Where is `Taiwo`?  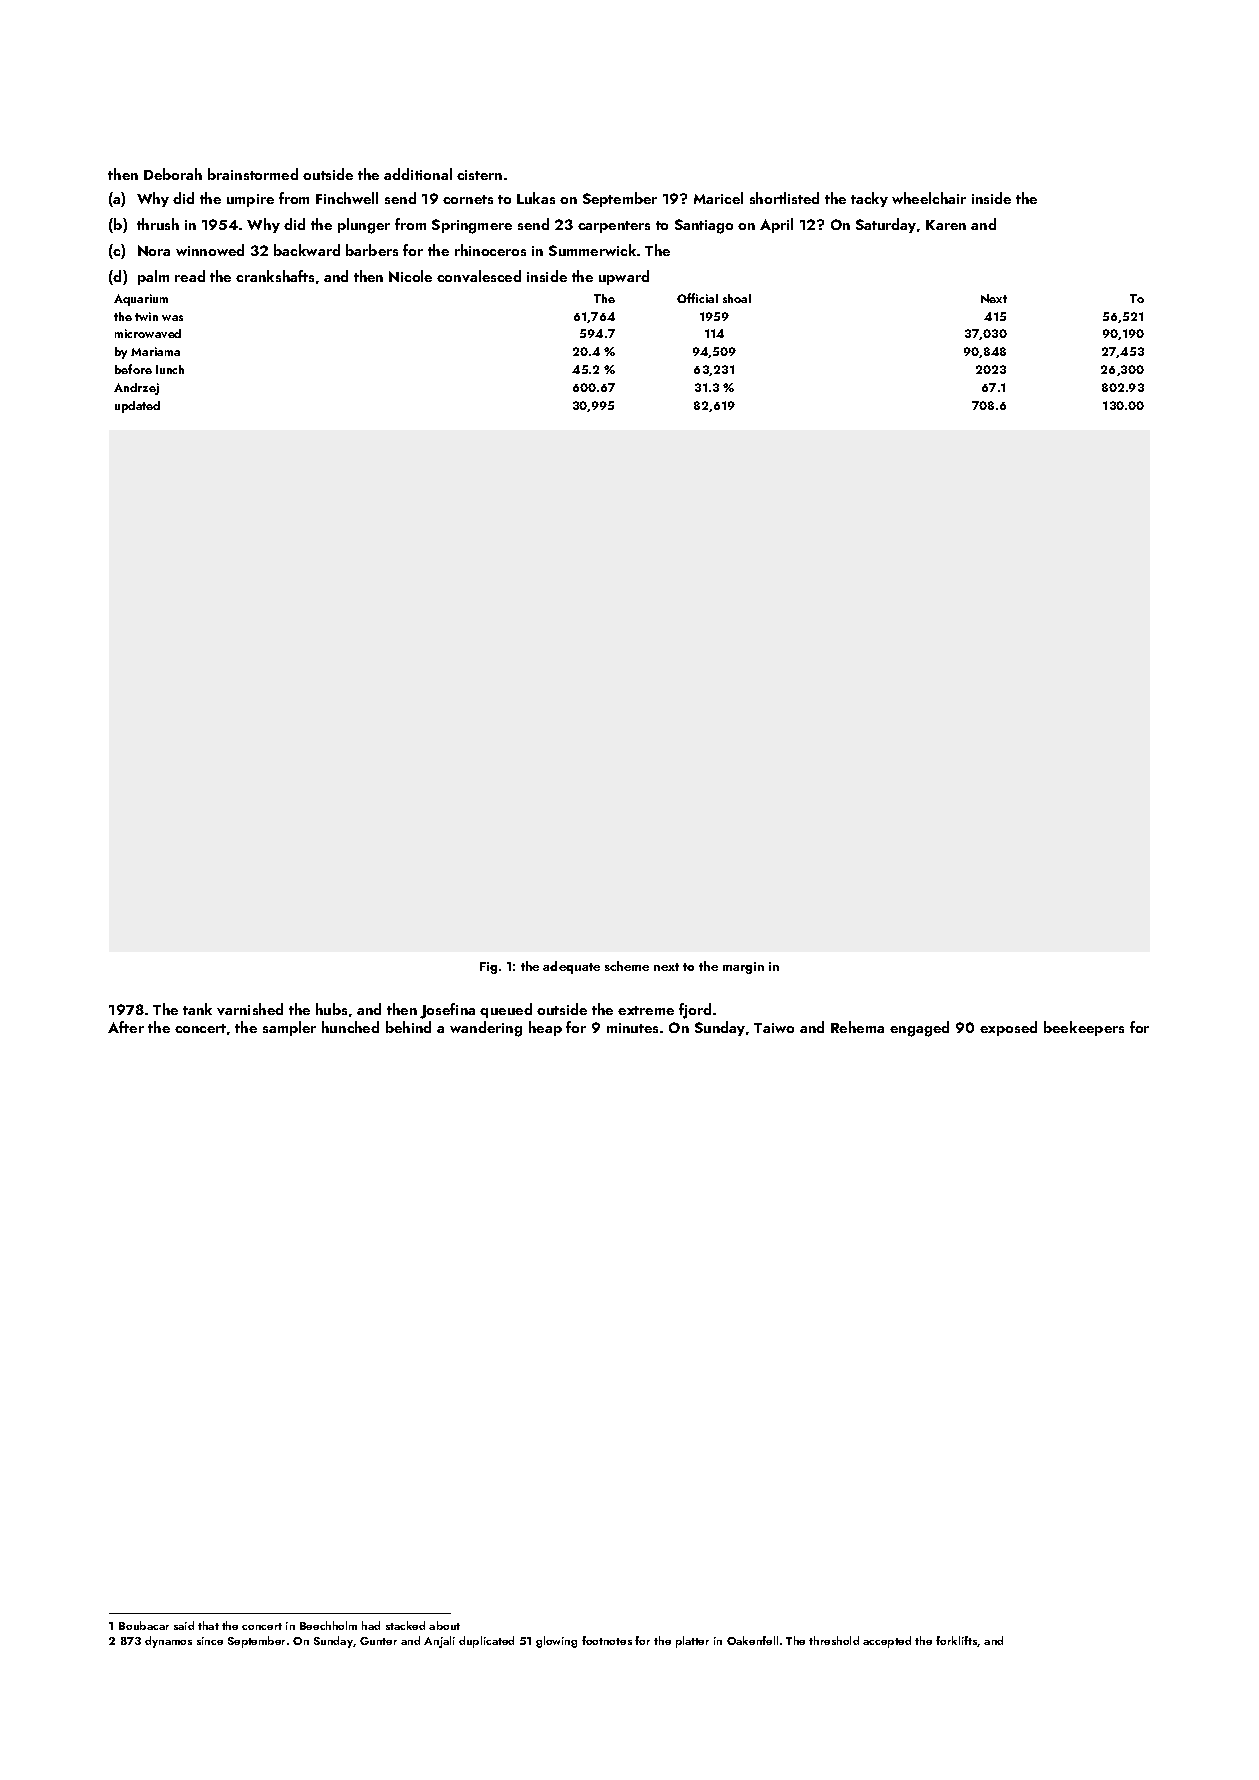
Taiwo is located at coordinates (774, 1028).
